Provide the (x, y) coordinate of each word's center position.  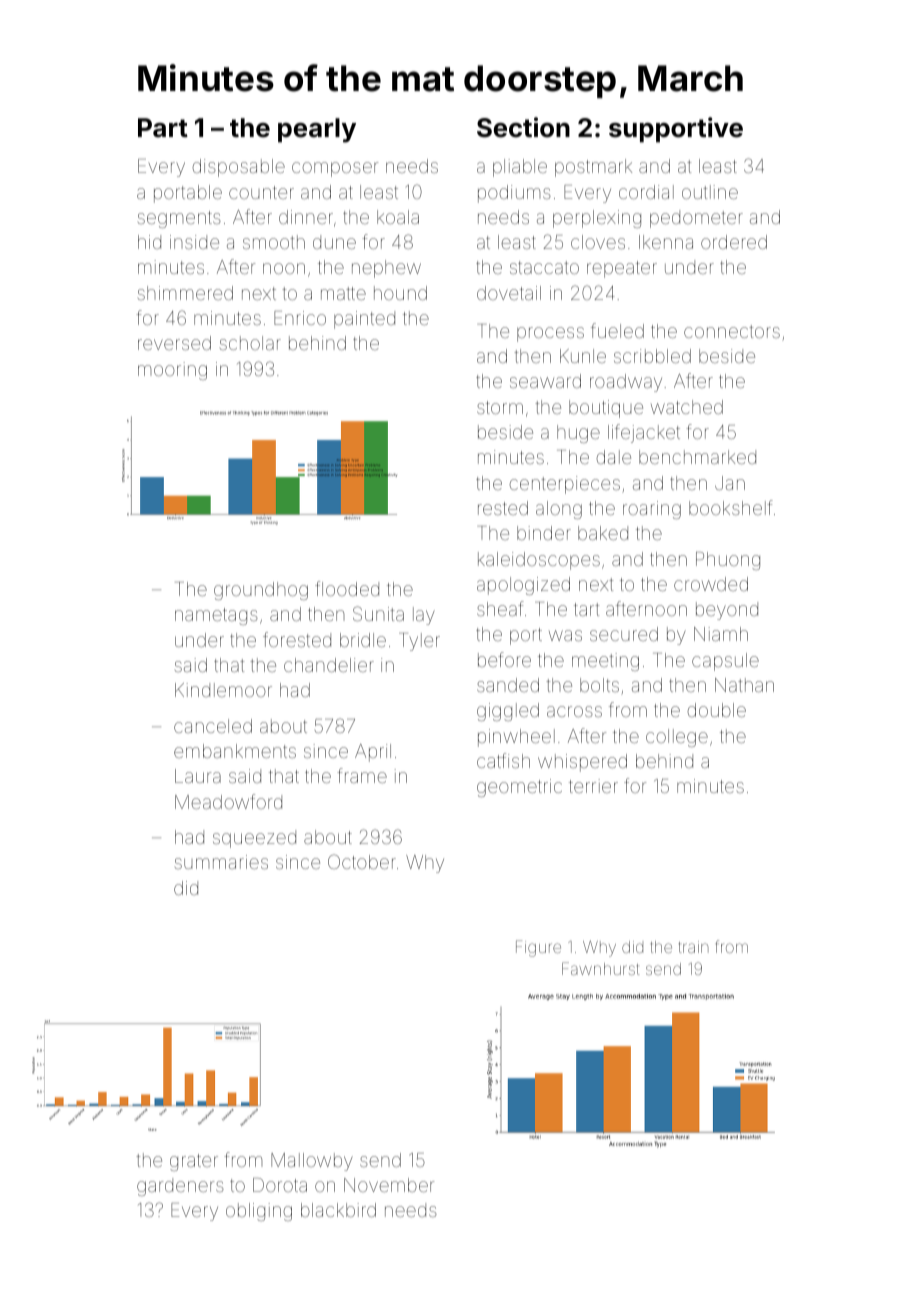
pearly (317, 130)
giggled (508, 712)
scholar (250, 343)
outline (710, 192)
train (693, 947)
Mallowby (312, 1162)
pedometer (696, 219)
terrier (593, 786)
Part (163, 128)
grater (194, 1162)
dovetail (509, 293)
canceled (213, 726)
